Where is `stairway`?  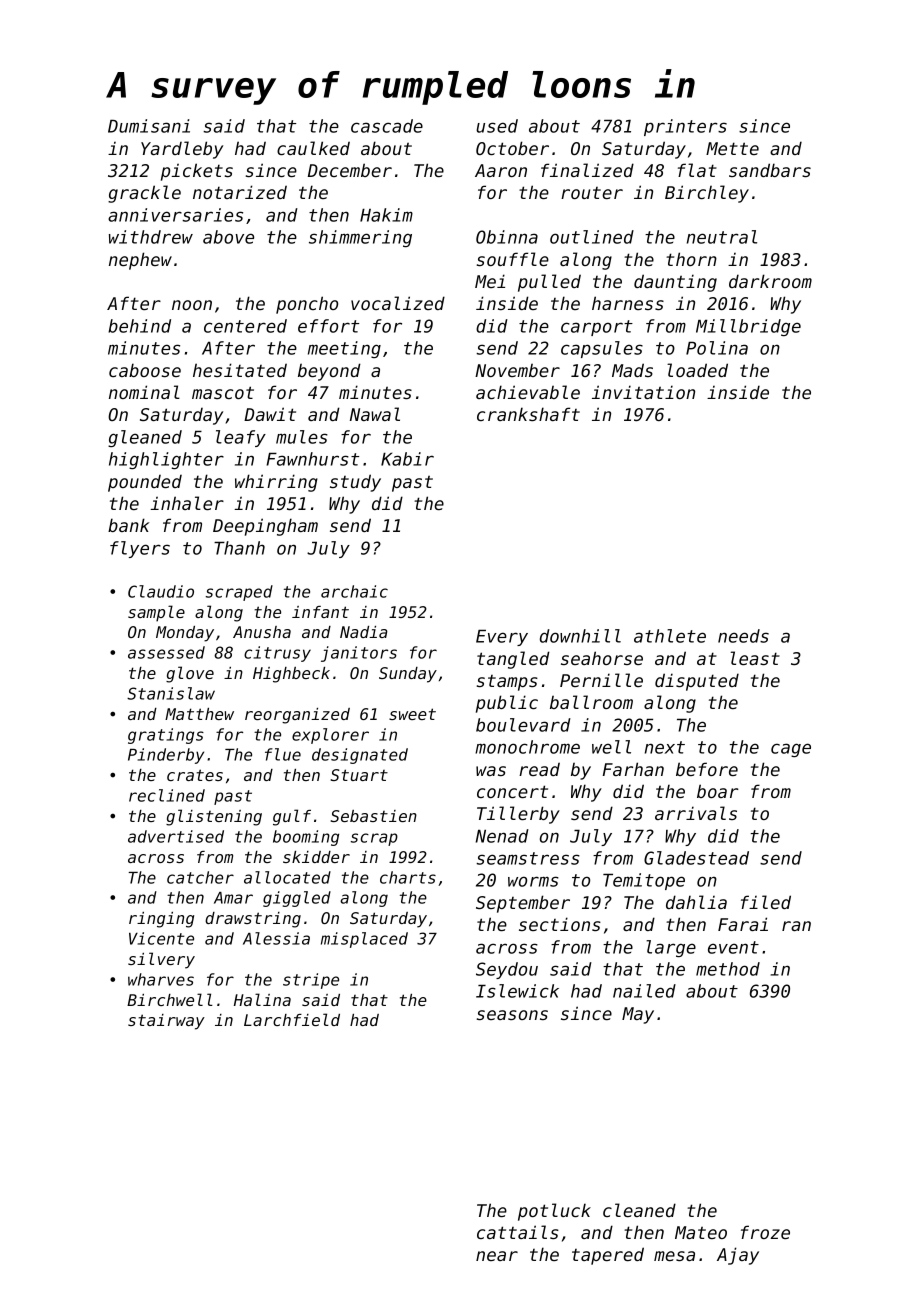
stairway is located at coordinates (166, 1022).
